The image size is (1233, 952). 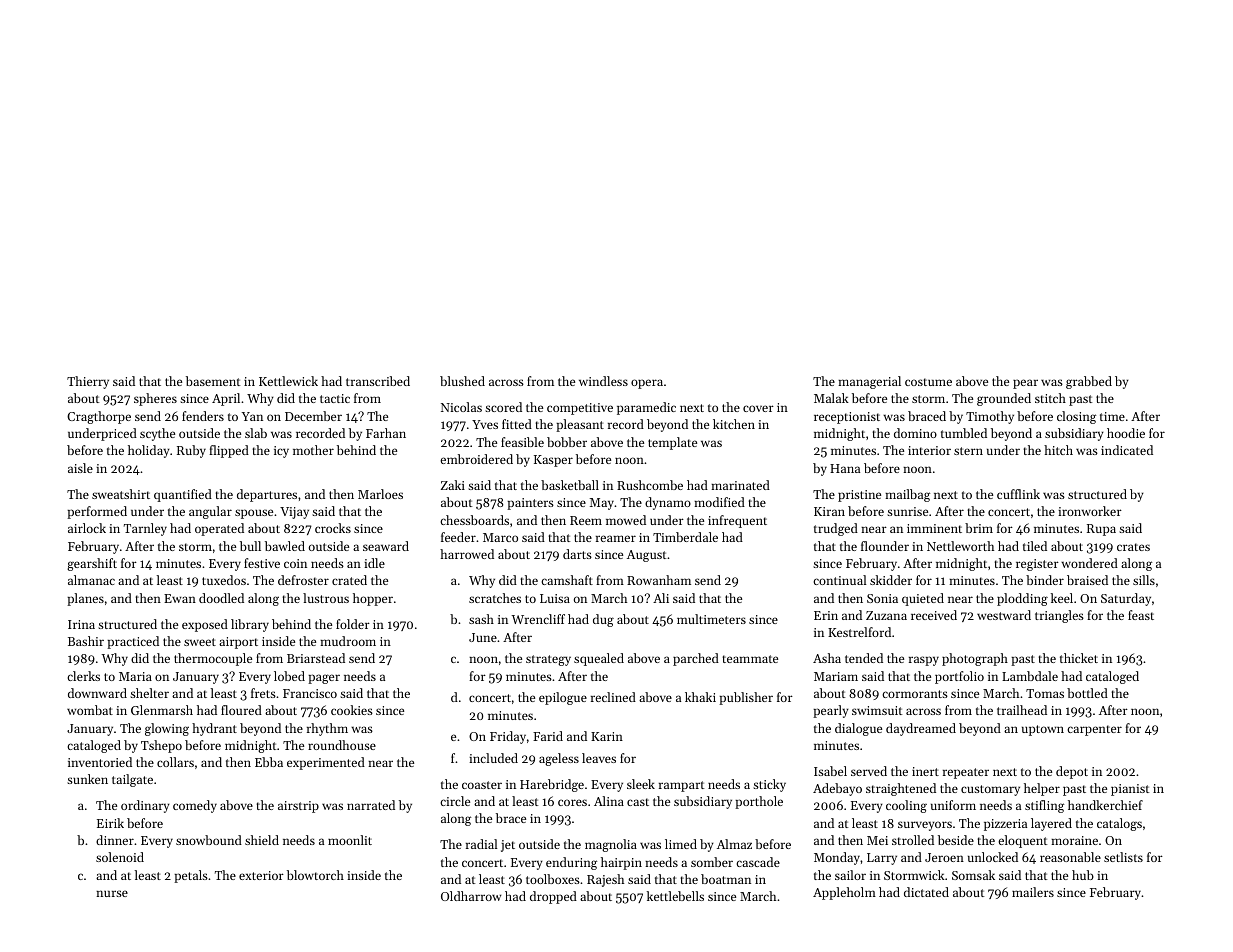 What do you see at coordinates (602, 504) in the document?
I see `May` at bounding box center [602, 504].
